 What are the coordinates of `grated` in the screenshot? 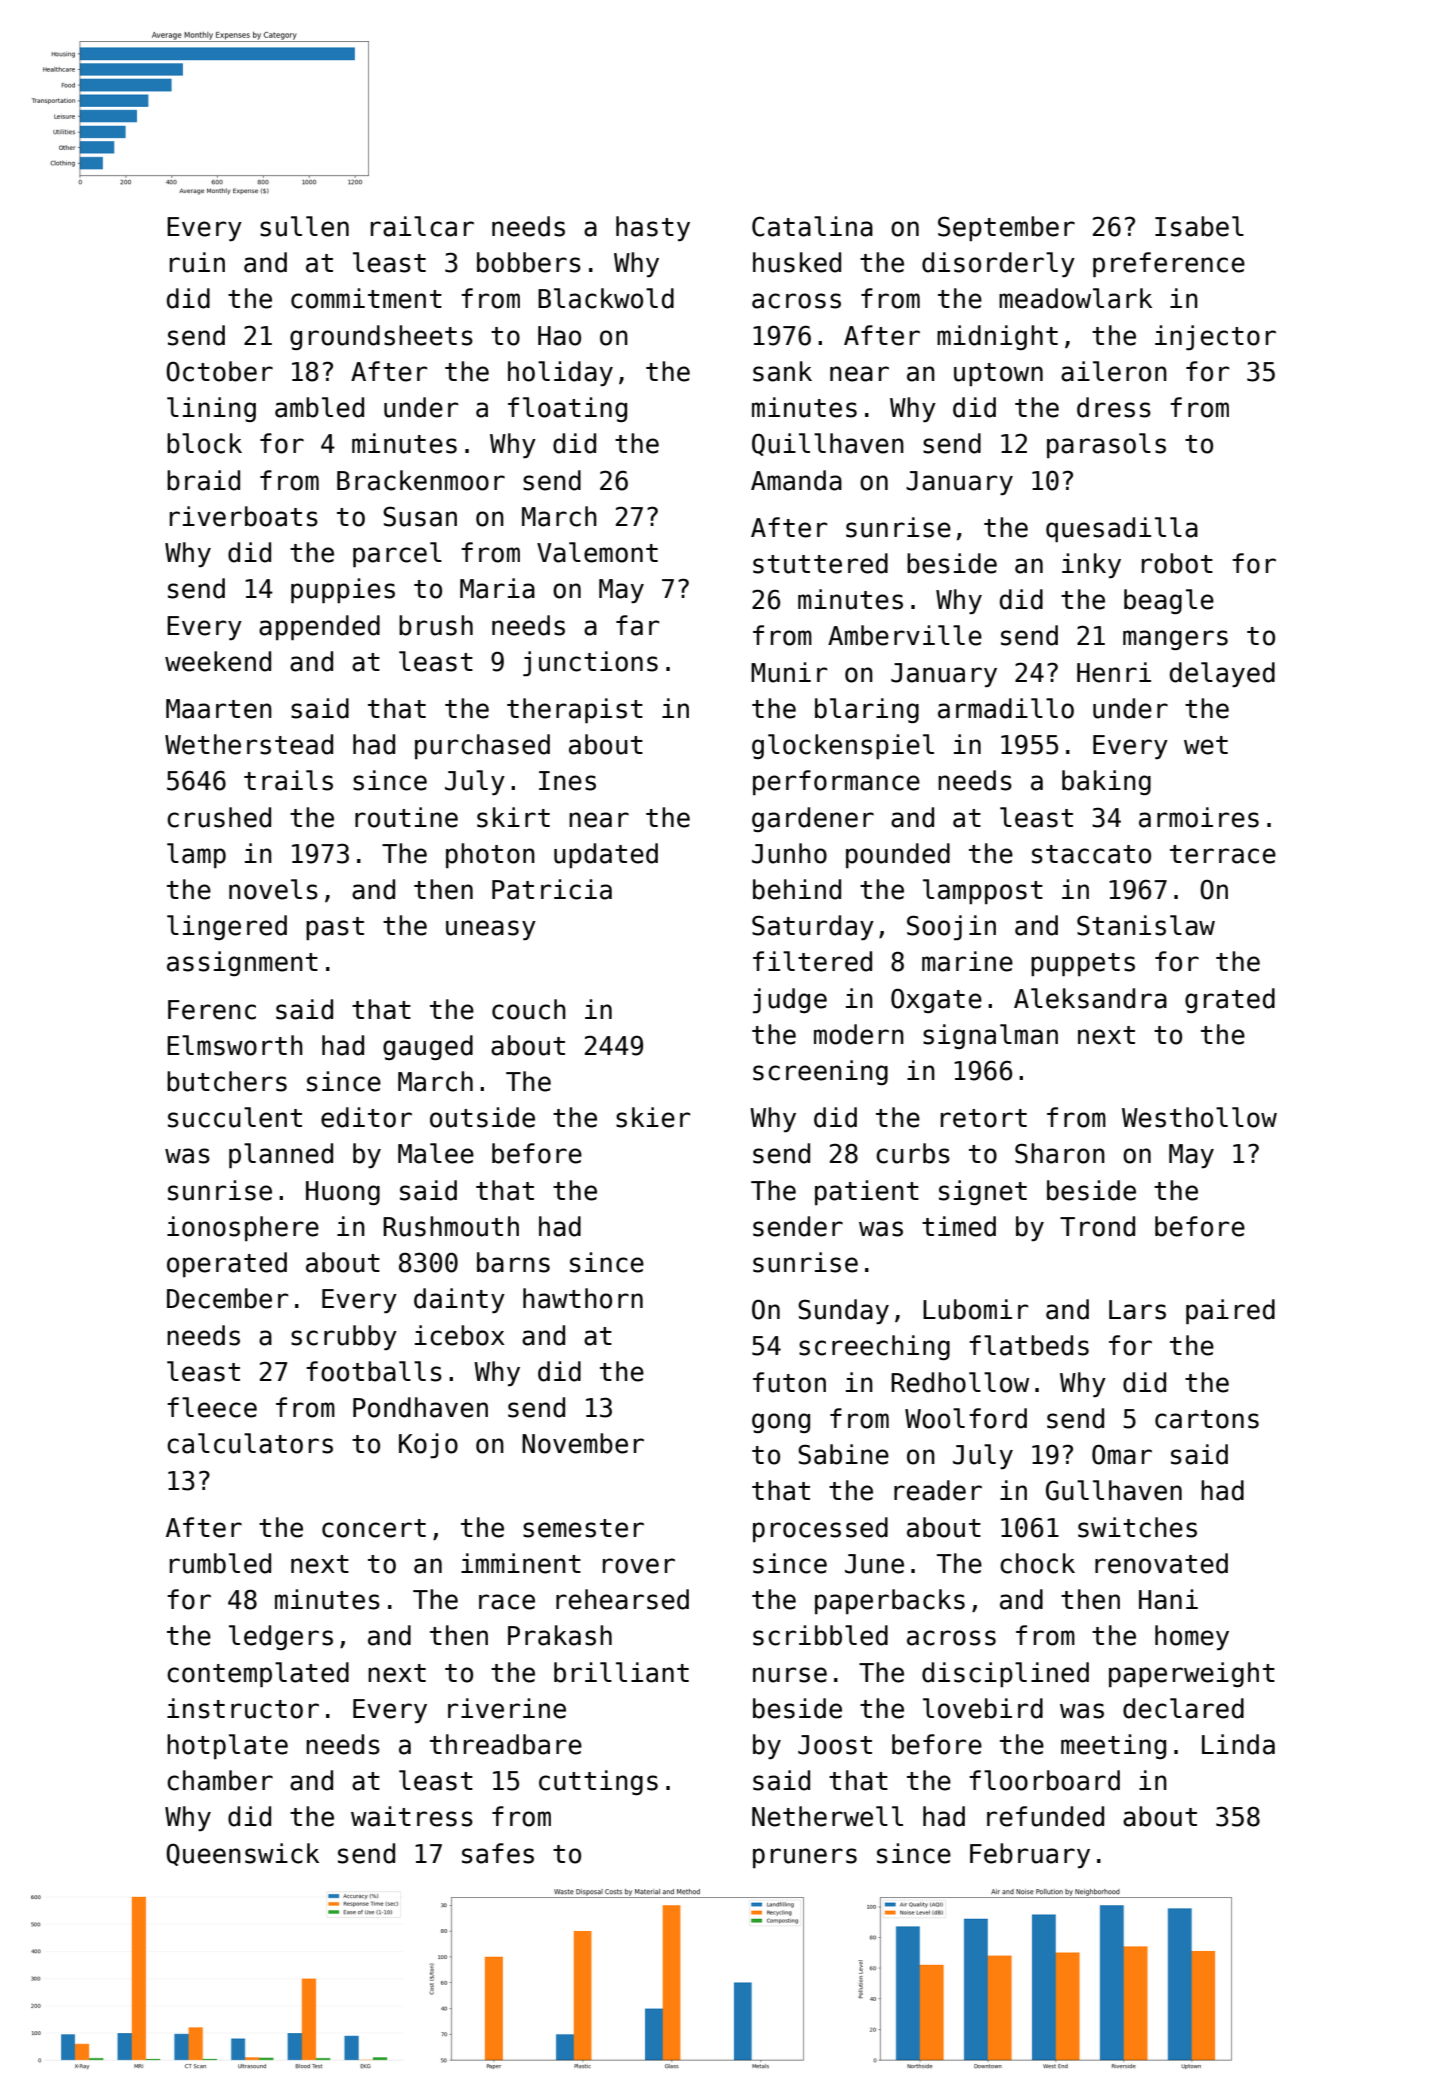 It's located at (1230, 1000).
